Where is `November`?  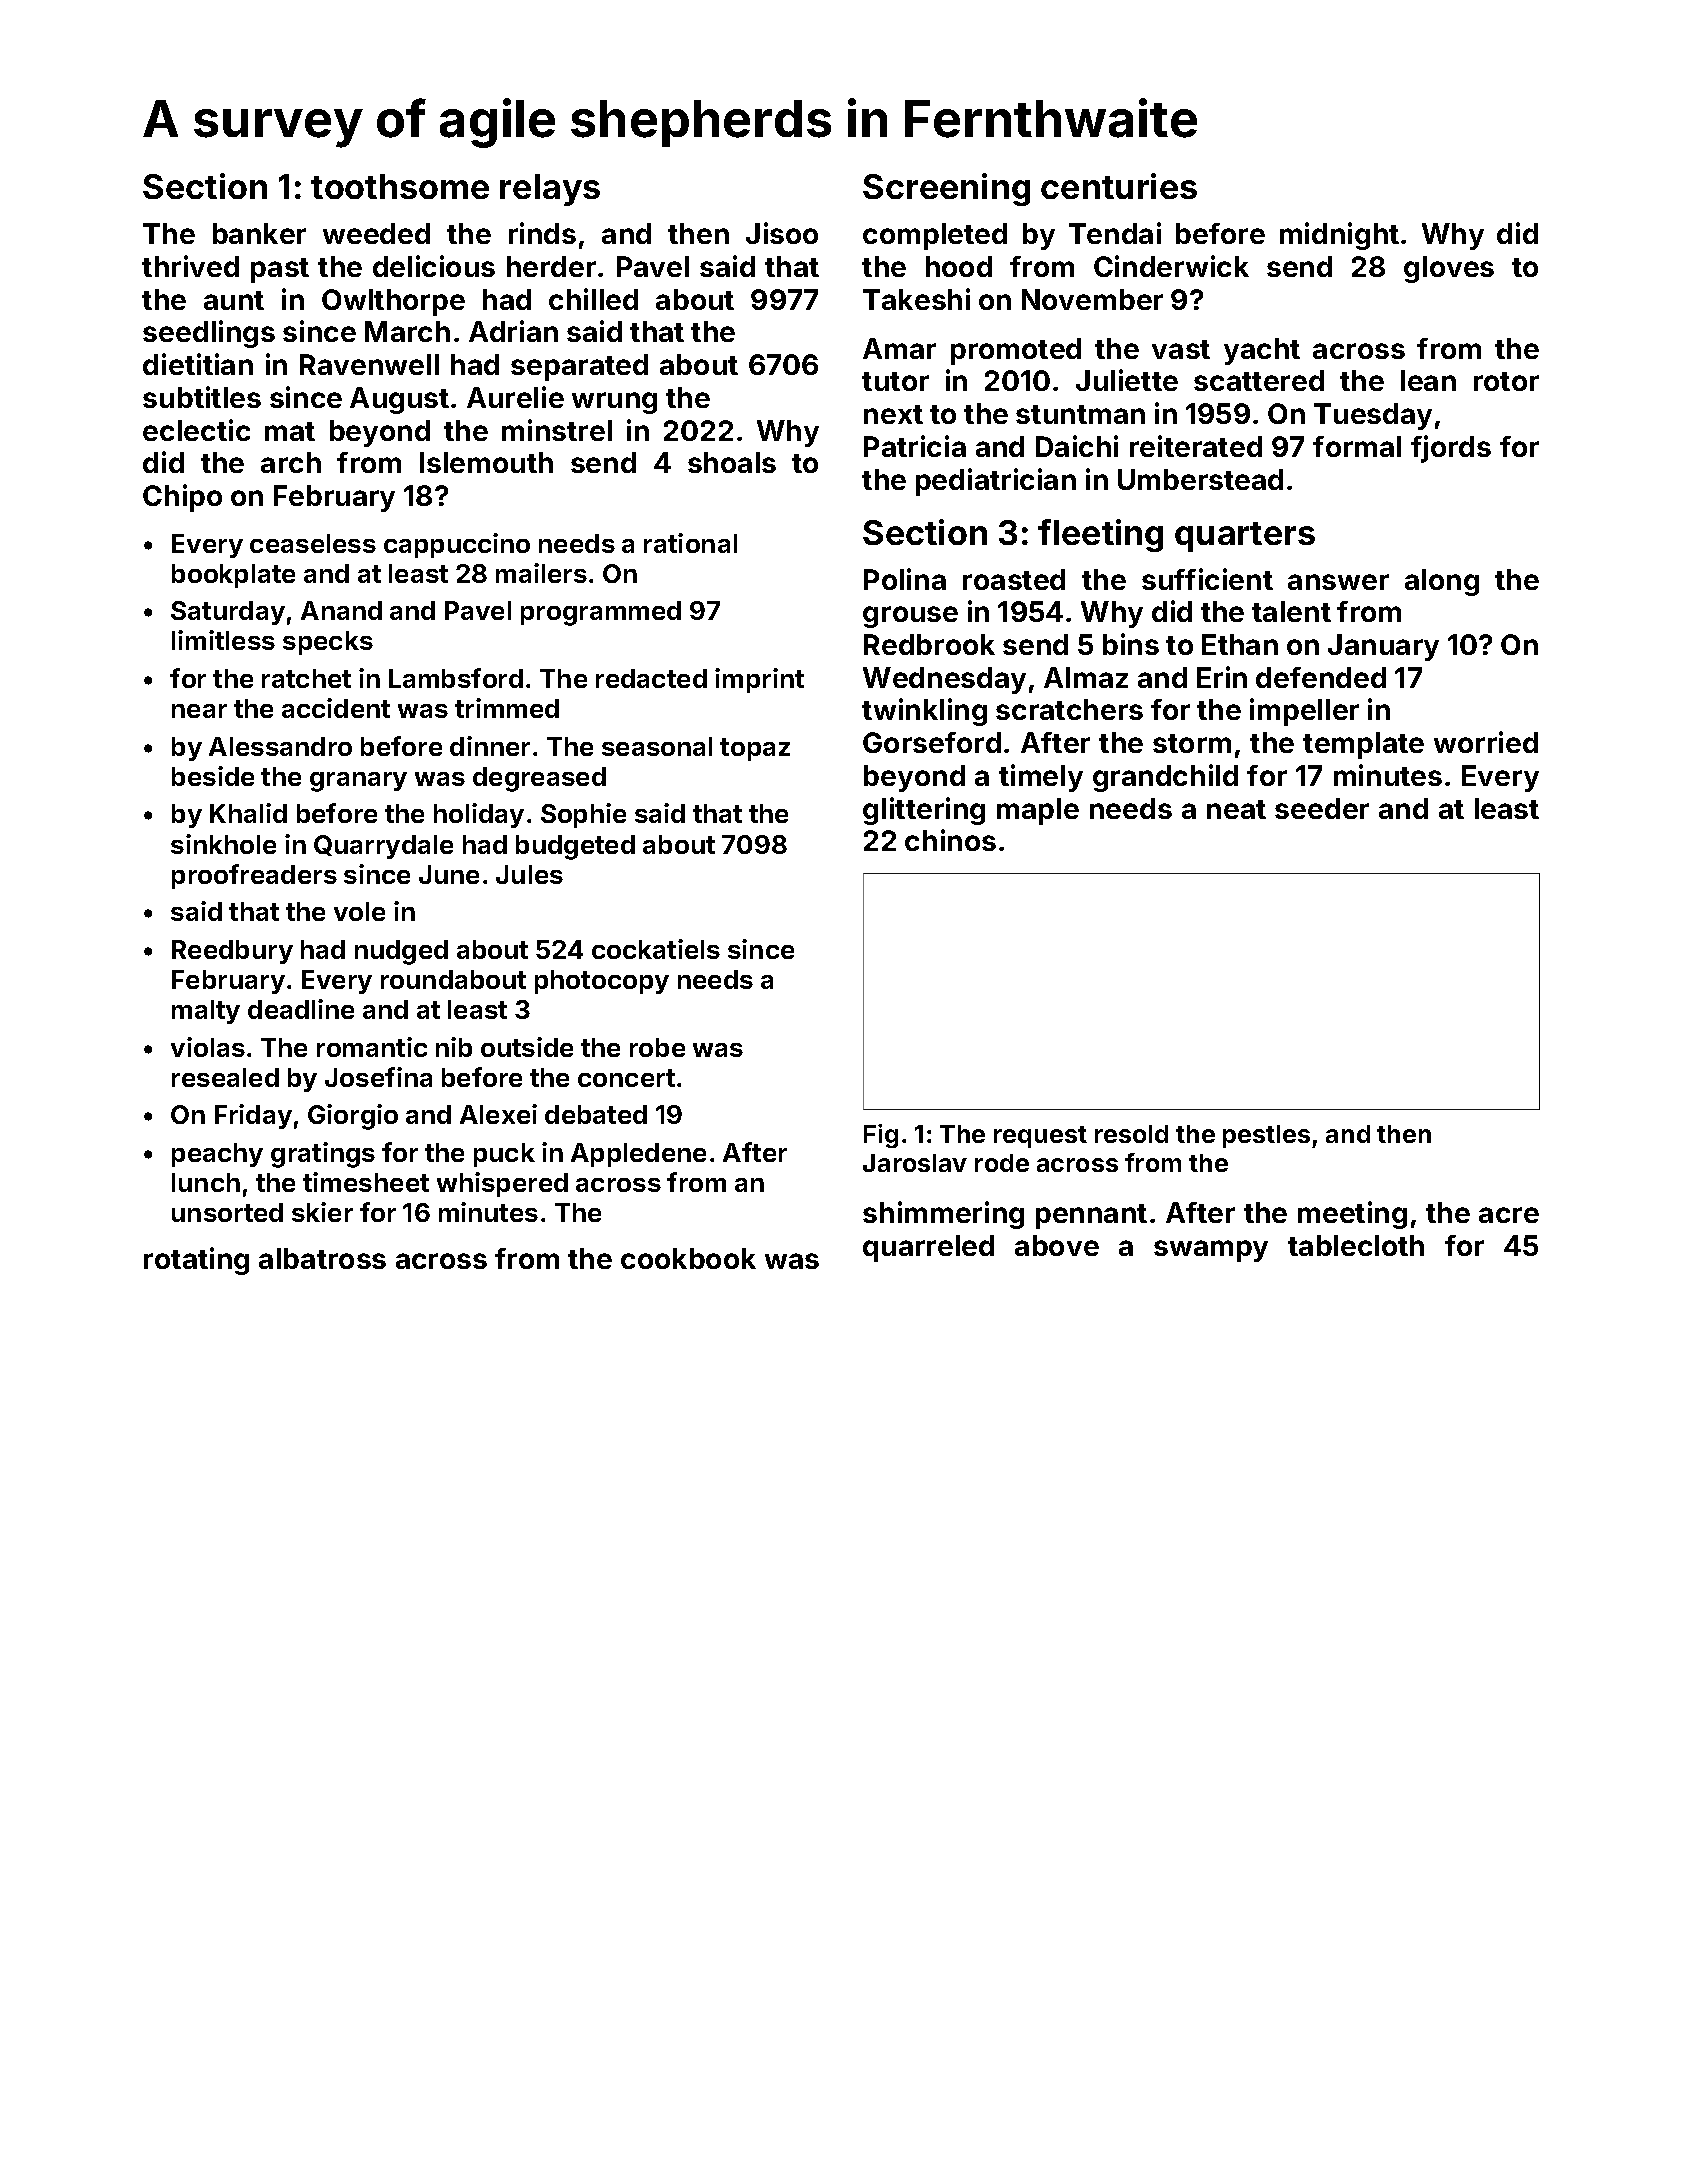 November is located at coordinates (1092, 299).
